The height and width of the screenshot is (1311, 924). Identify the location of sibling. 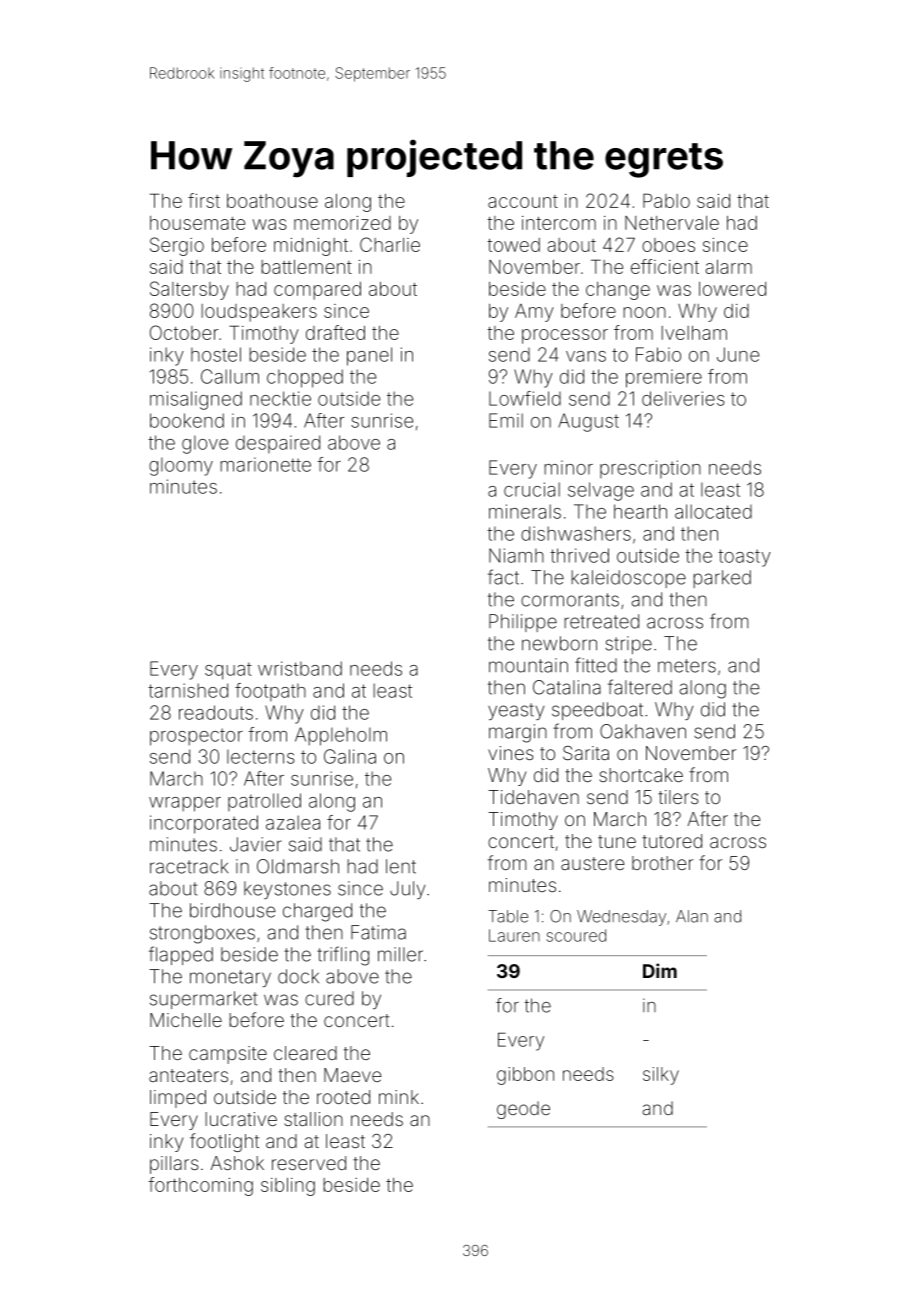
(288, 1187).
